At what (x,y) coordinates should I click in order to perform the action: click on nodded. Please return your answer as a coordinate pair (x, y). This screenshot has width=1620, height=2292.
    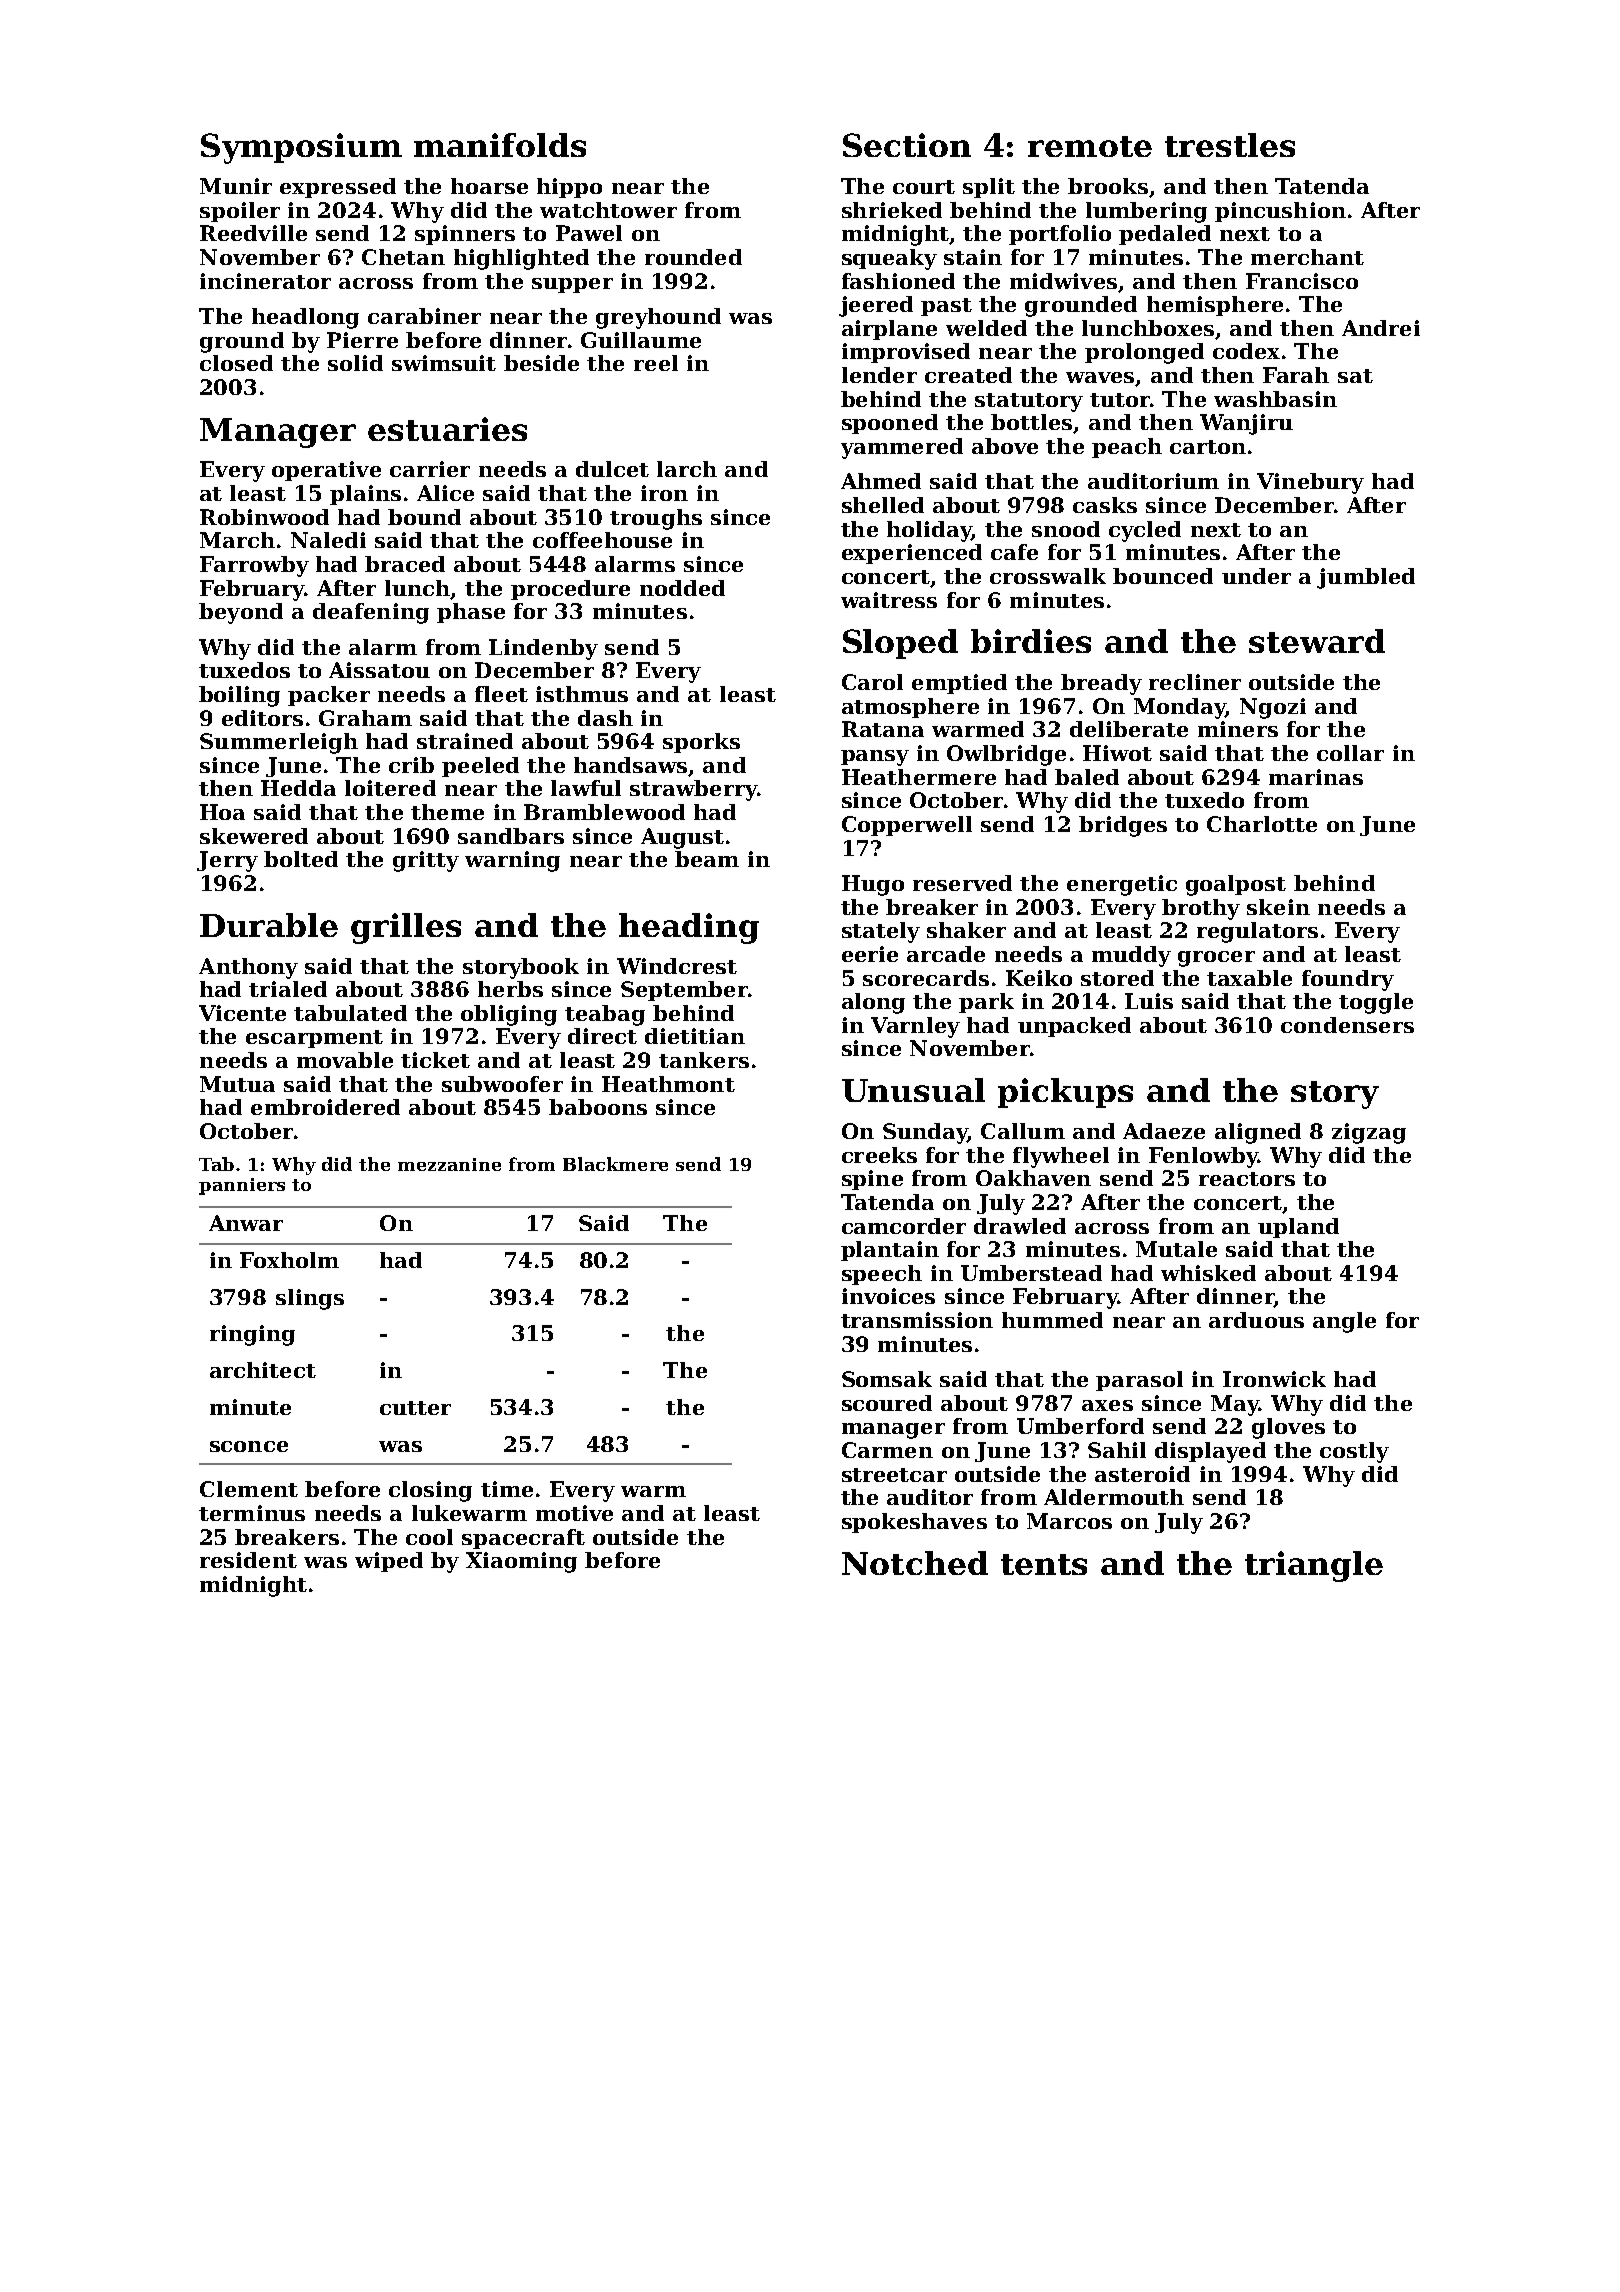
    Looking at the image, I should click on (682, 588).
